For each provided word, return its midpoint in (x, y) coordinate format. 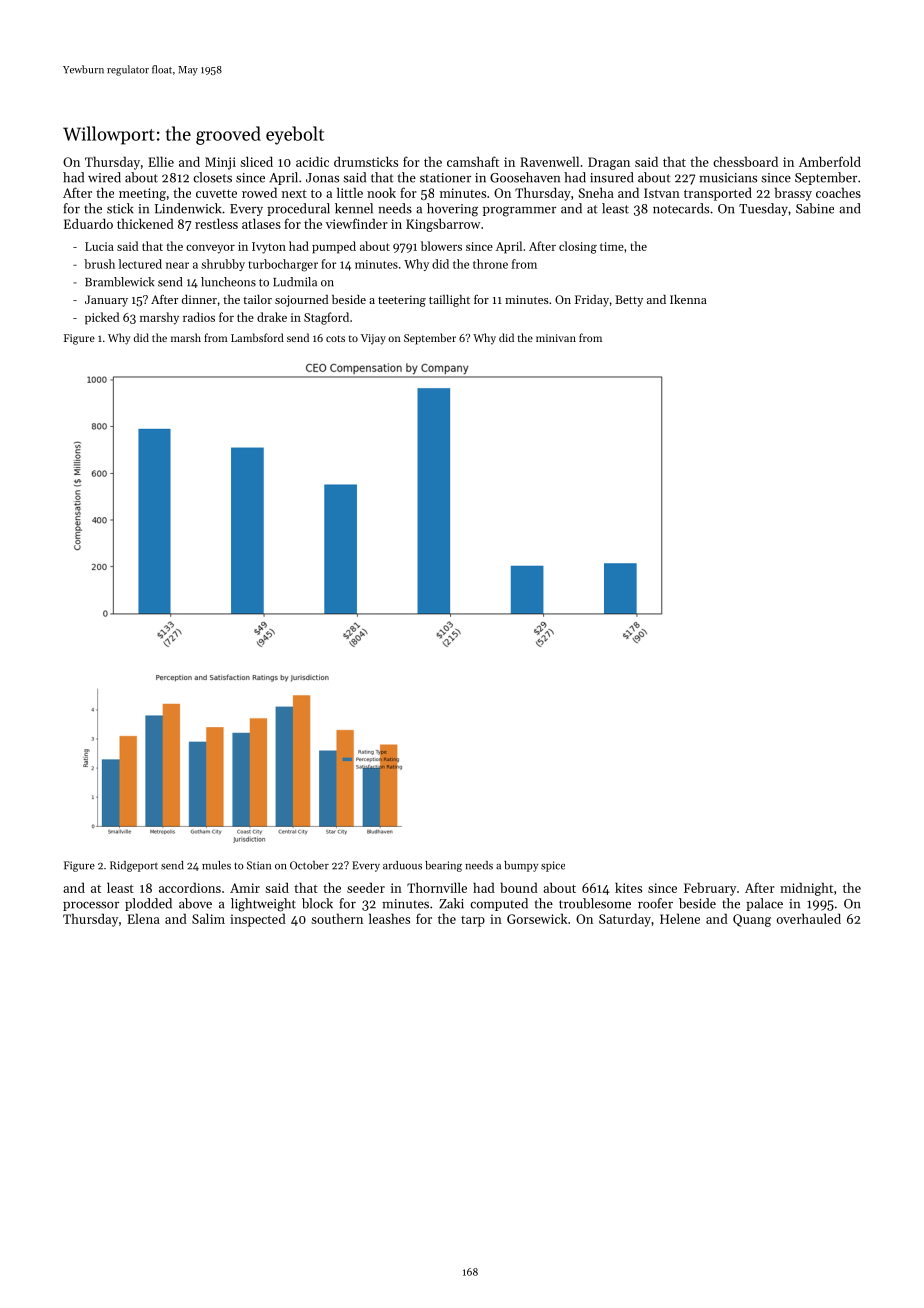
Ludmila (295, 282)
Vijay (373, 339)
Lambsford (257, 337)
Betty (629, 301)
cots (335, 338)
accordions (190, 887)
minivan (556, 338)
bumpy (521, 866)
